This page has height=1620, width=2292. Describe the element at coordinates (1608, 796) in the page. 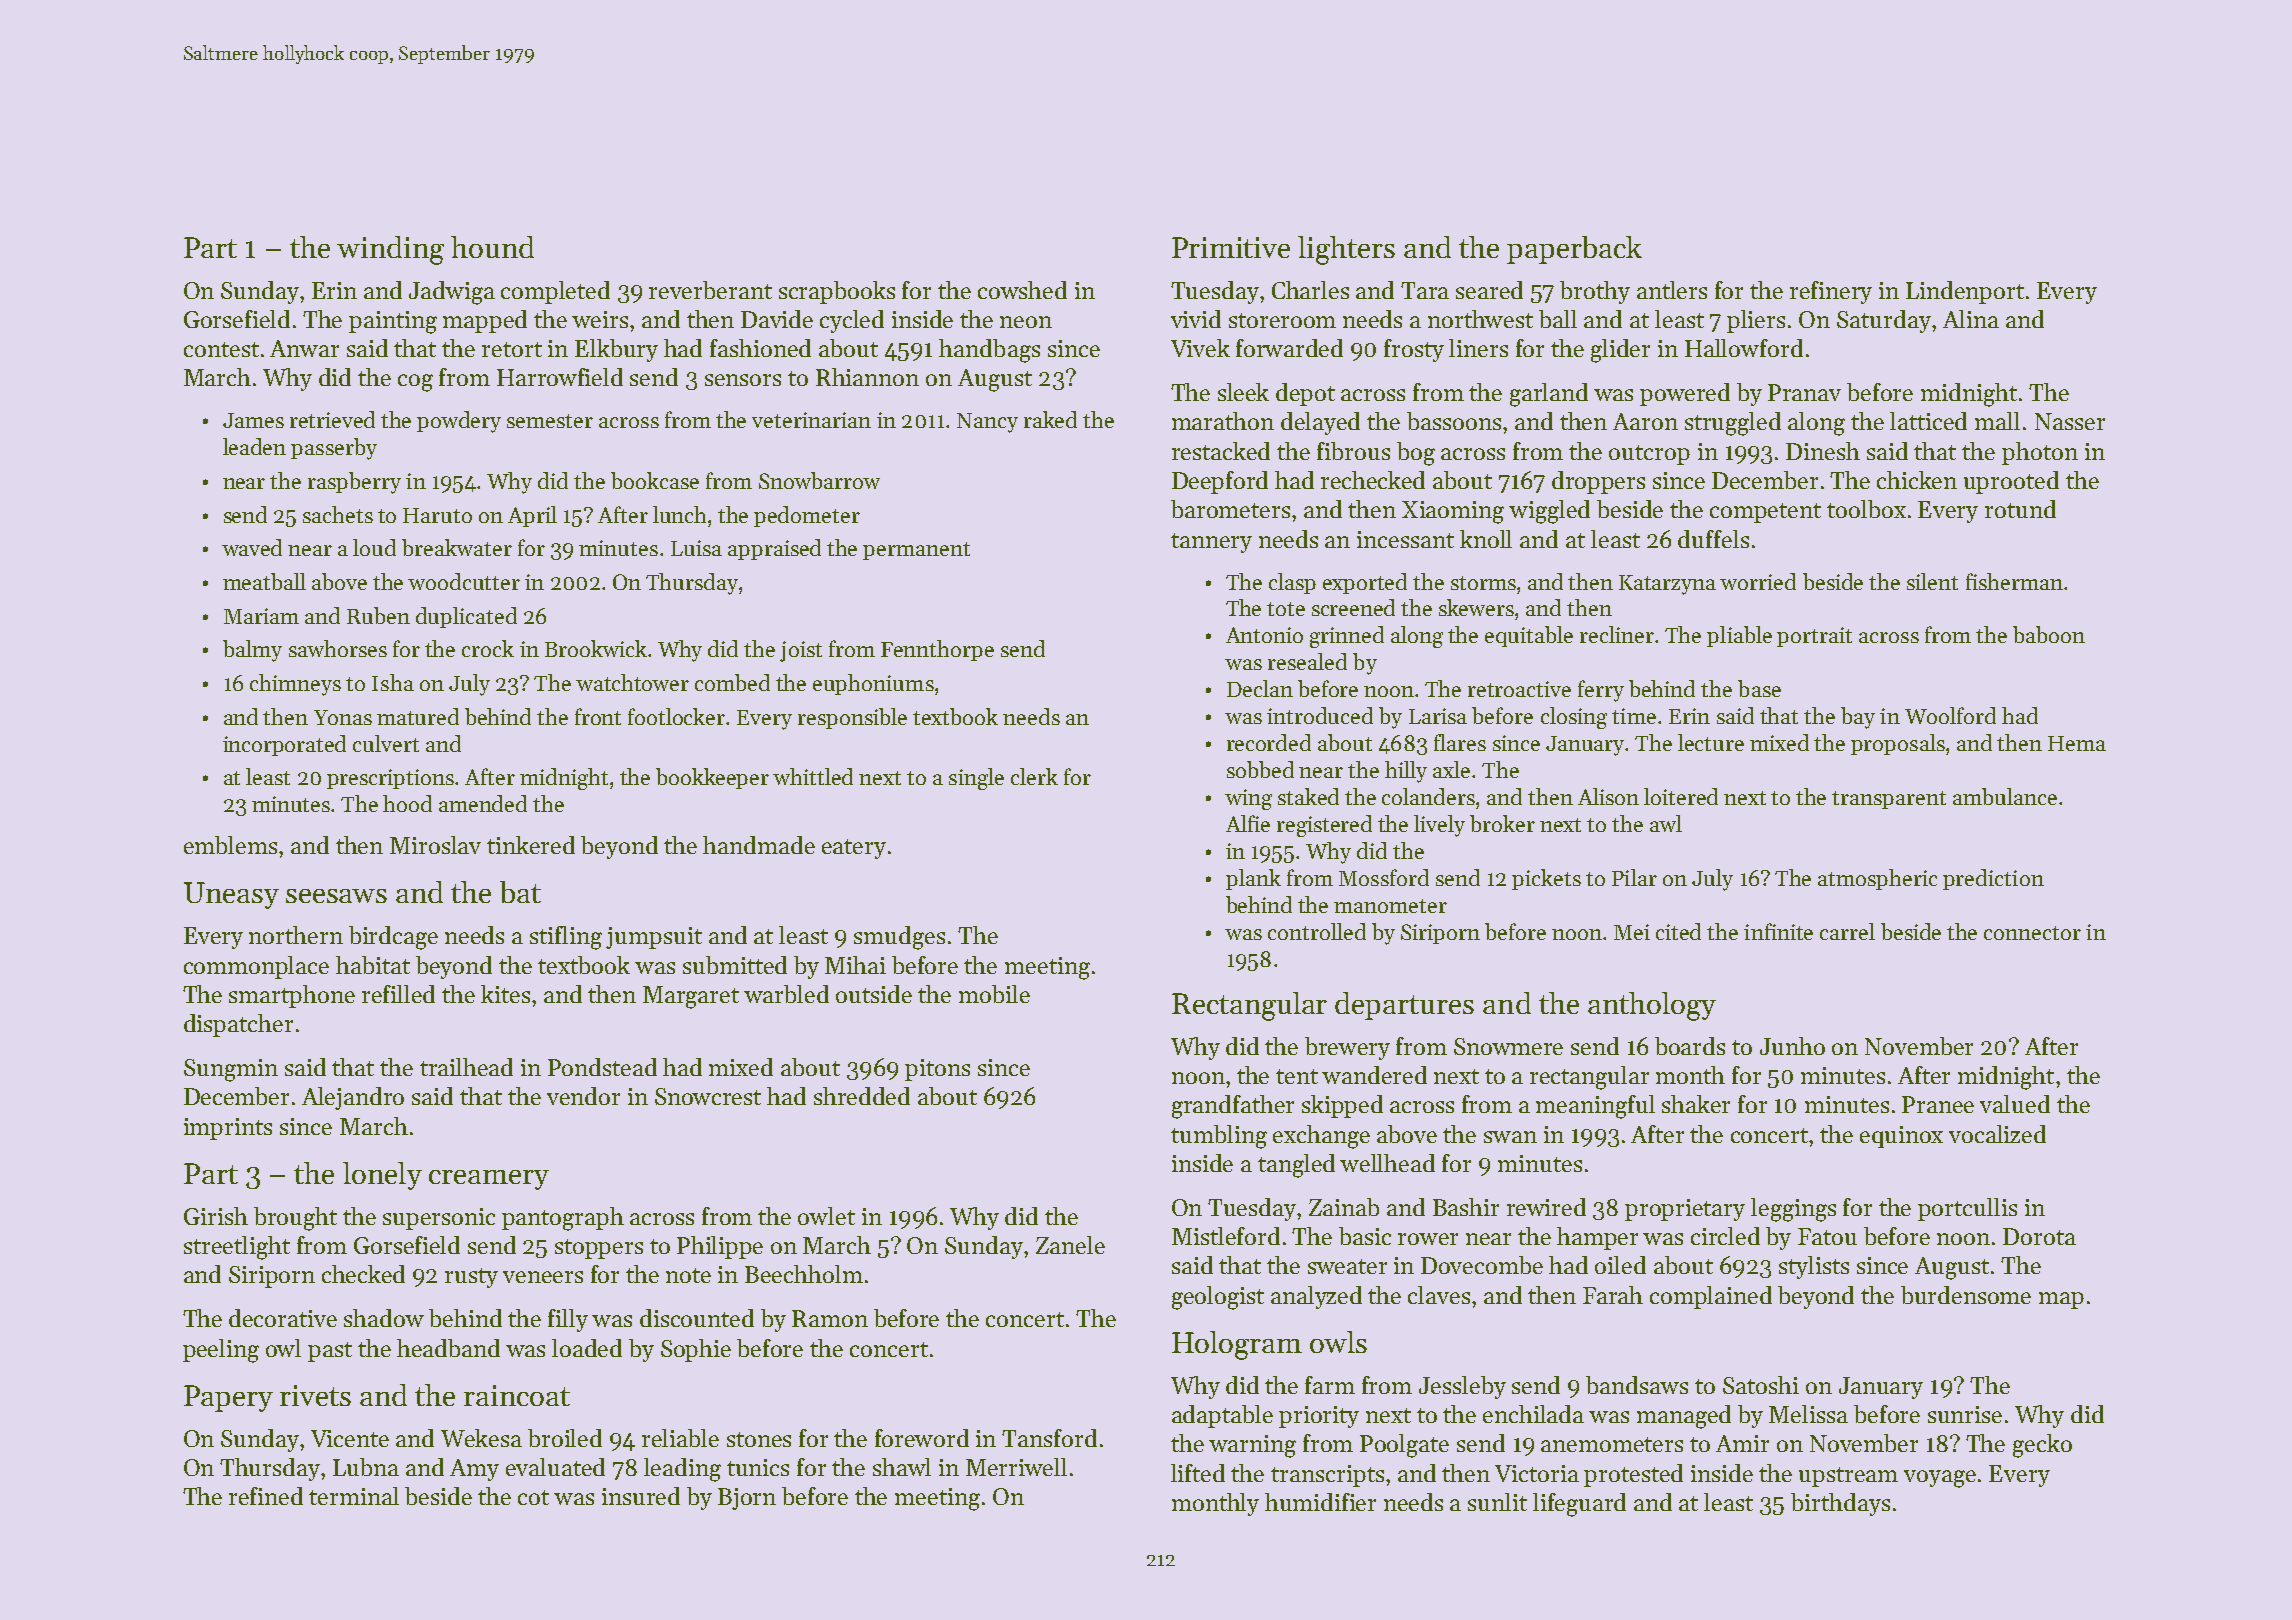

I see `Alison` at that location.
